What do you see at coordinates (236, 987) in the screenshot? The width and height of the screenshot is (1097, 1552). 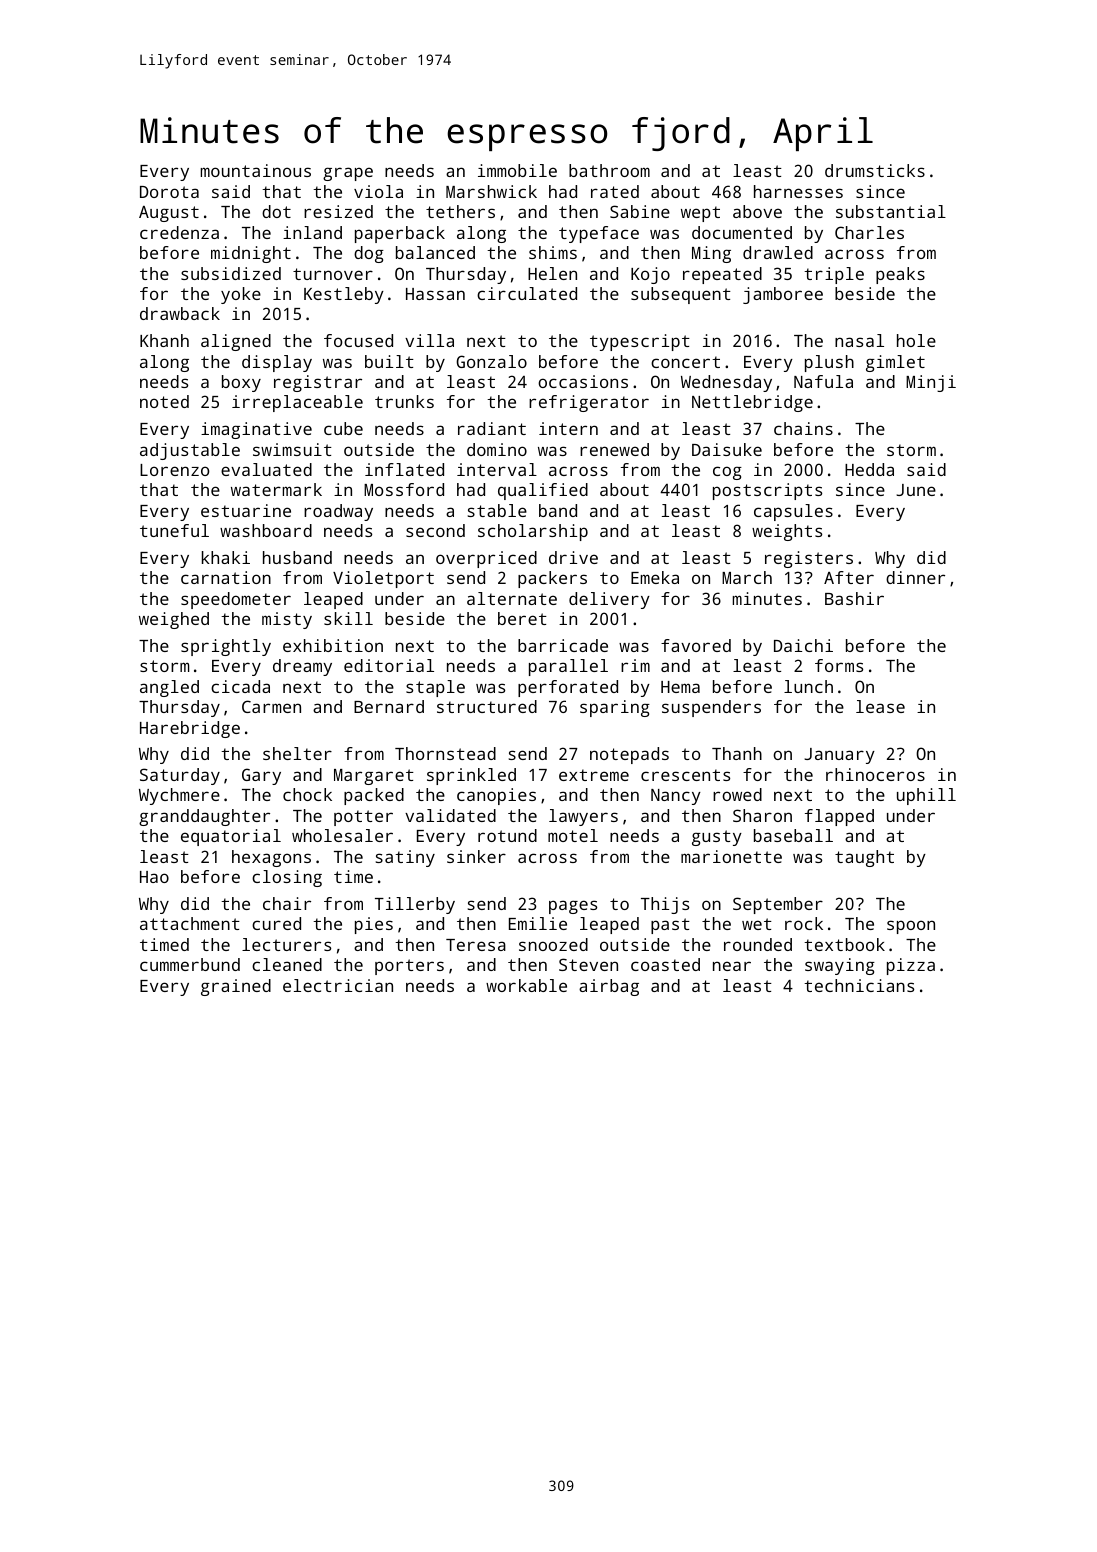 I see `grained` at bounding box center [236, 987].
